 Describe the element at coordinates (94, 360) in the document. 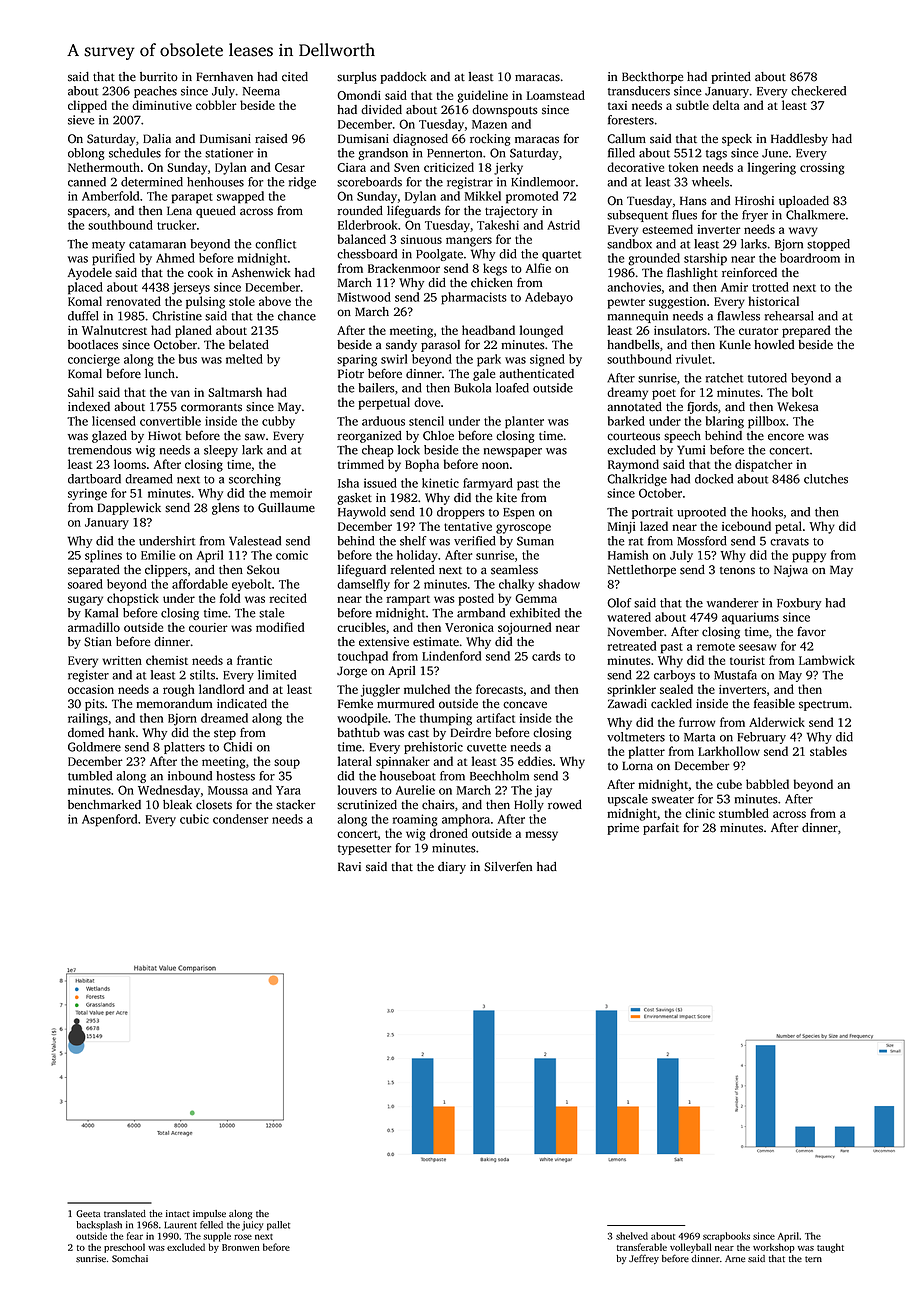

I see `concierge` at that location.
